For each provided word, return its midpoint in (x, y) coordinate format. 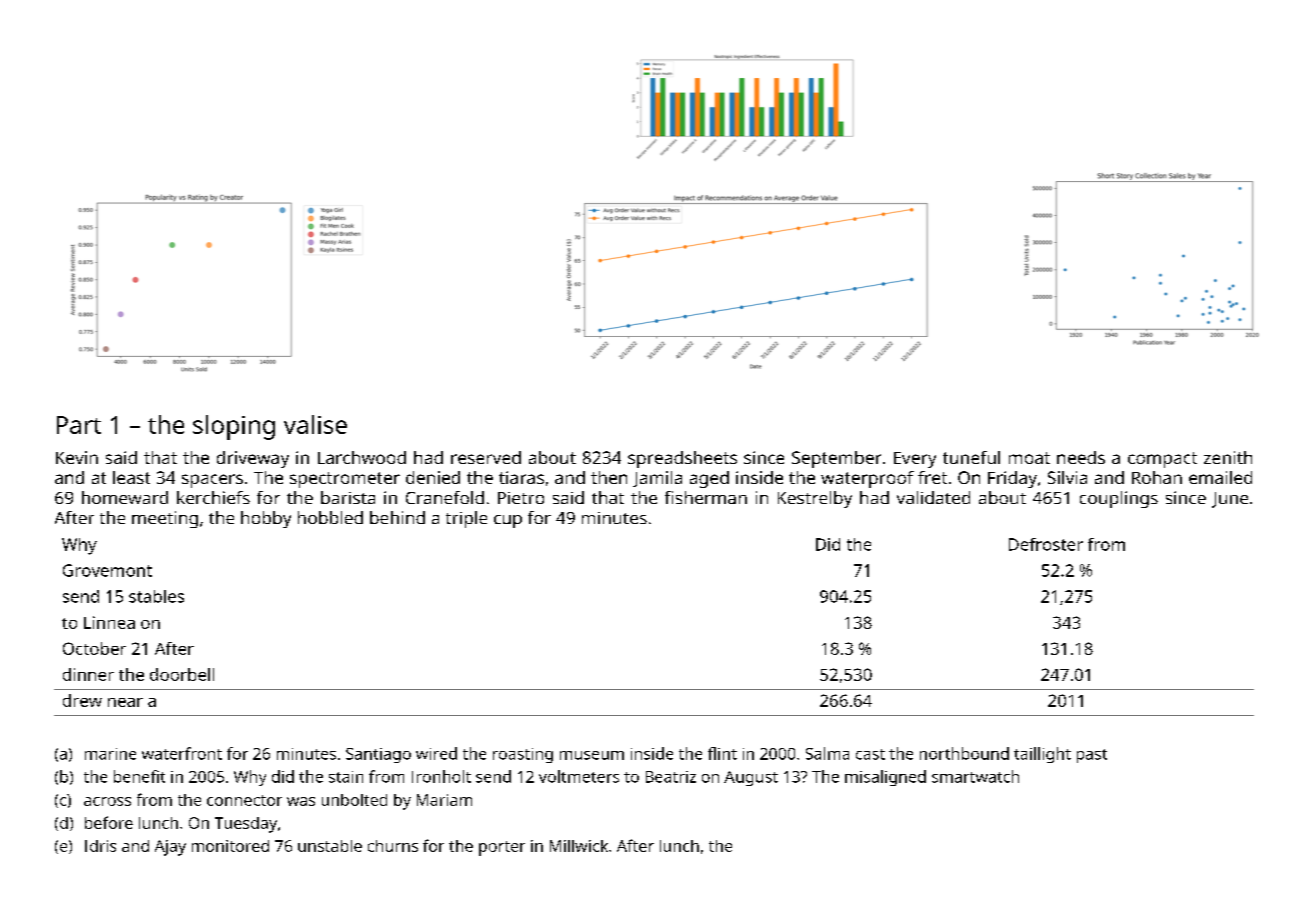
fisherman (706, 497)
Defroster (1046, 544)
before (109, 822)
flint (722, 753)
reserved (486, 457)
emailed (1220, 477)
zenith (1228, 457)
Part (79, 425)
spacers (212, 481)
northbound (964, 753)
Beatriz (671, 777)
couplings (1119, 499)
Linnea (109, 622)
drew (82, 700)
